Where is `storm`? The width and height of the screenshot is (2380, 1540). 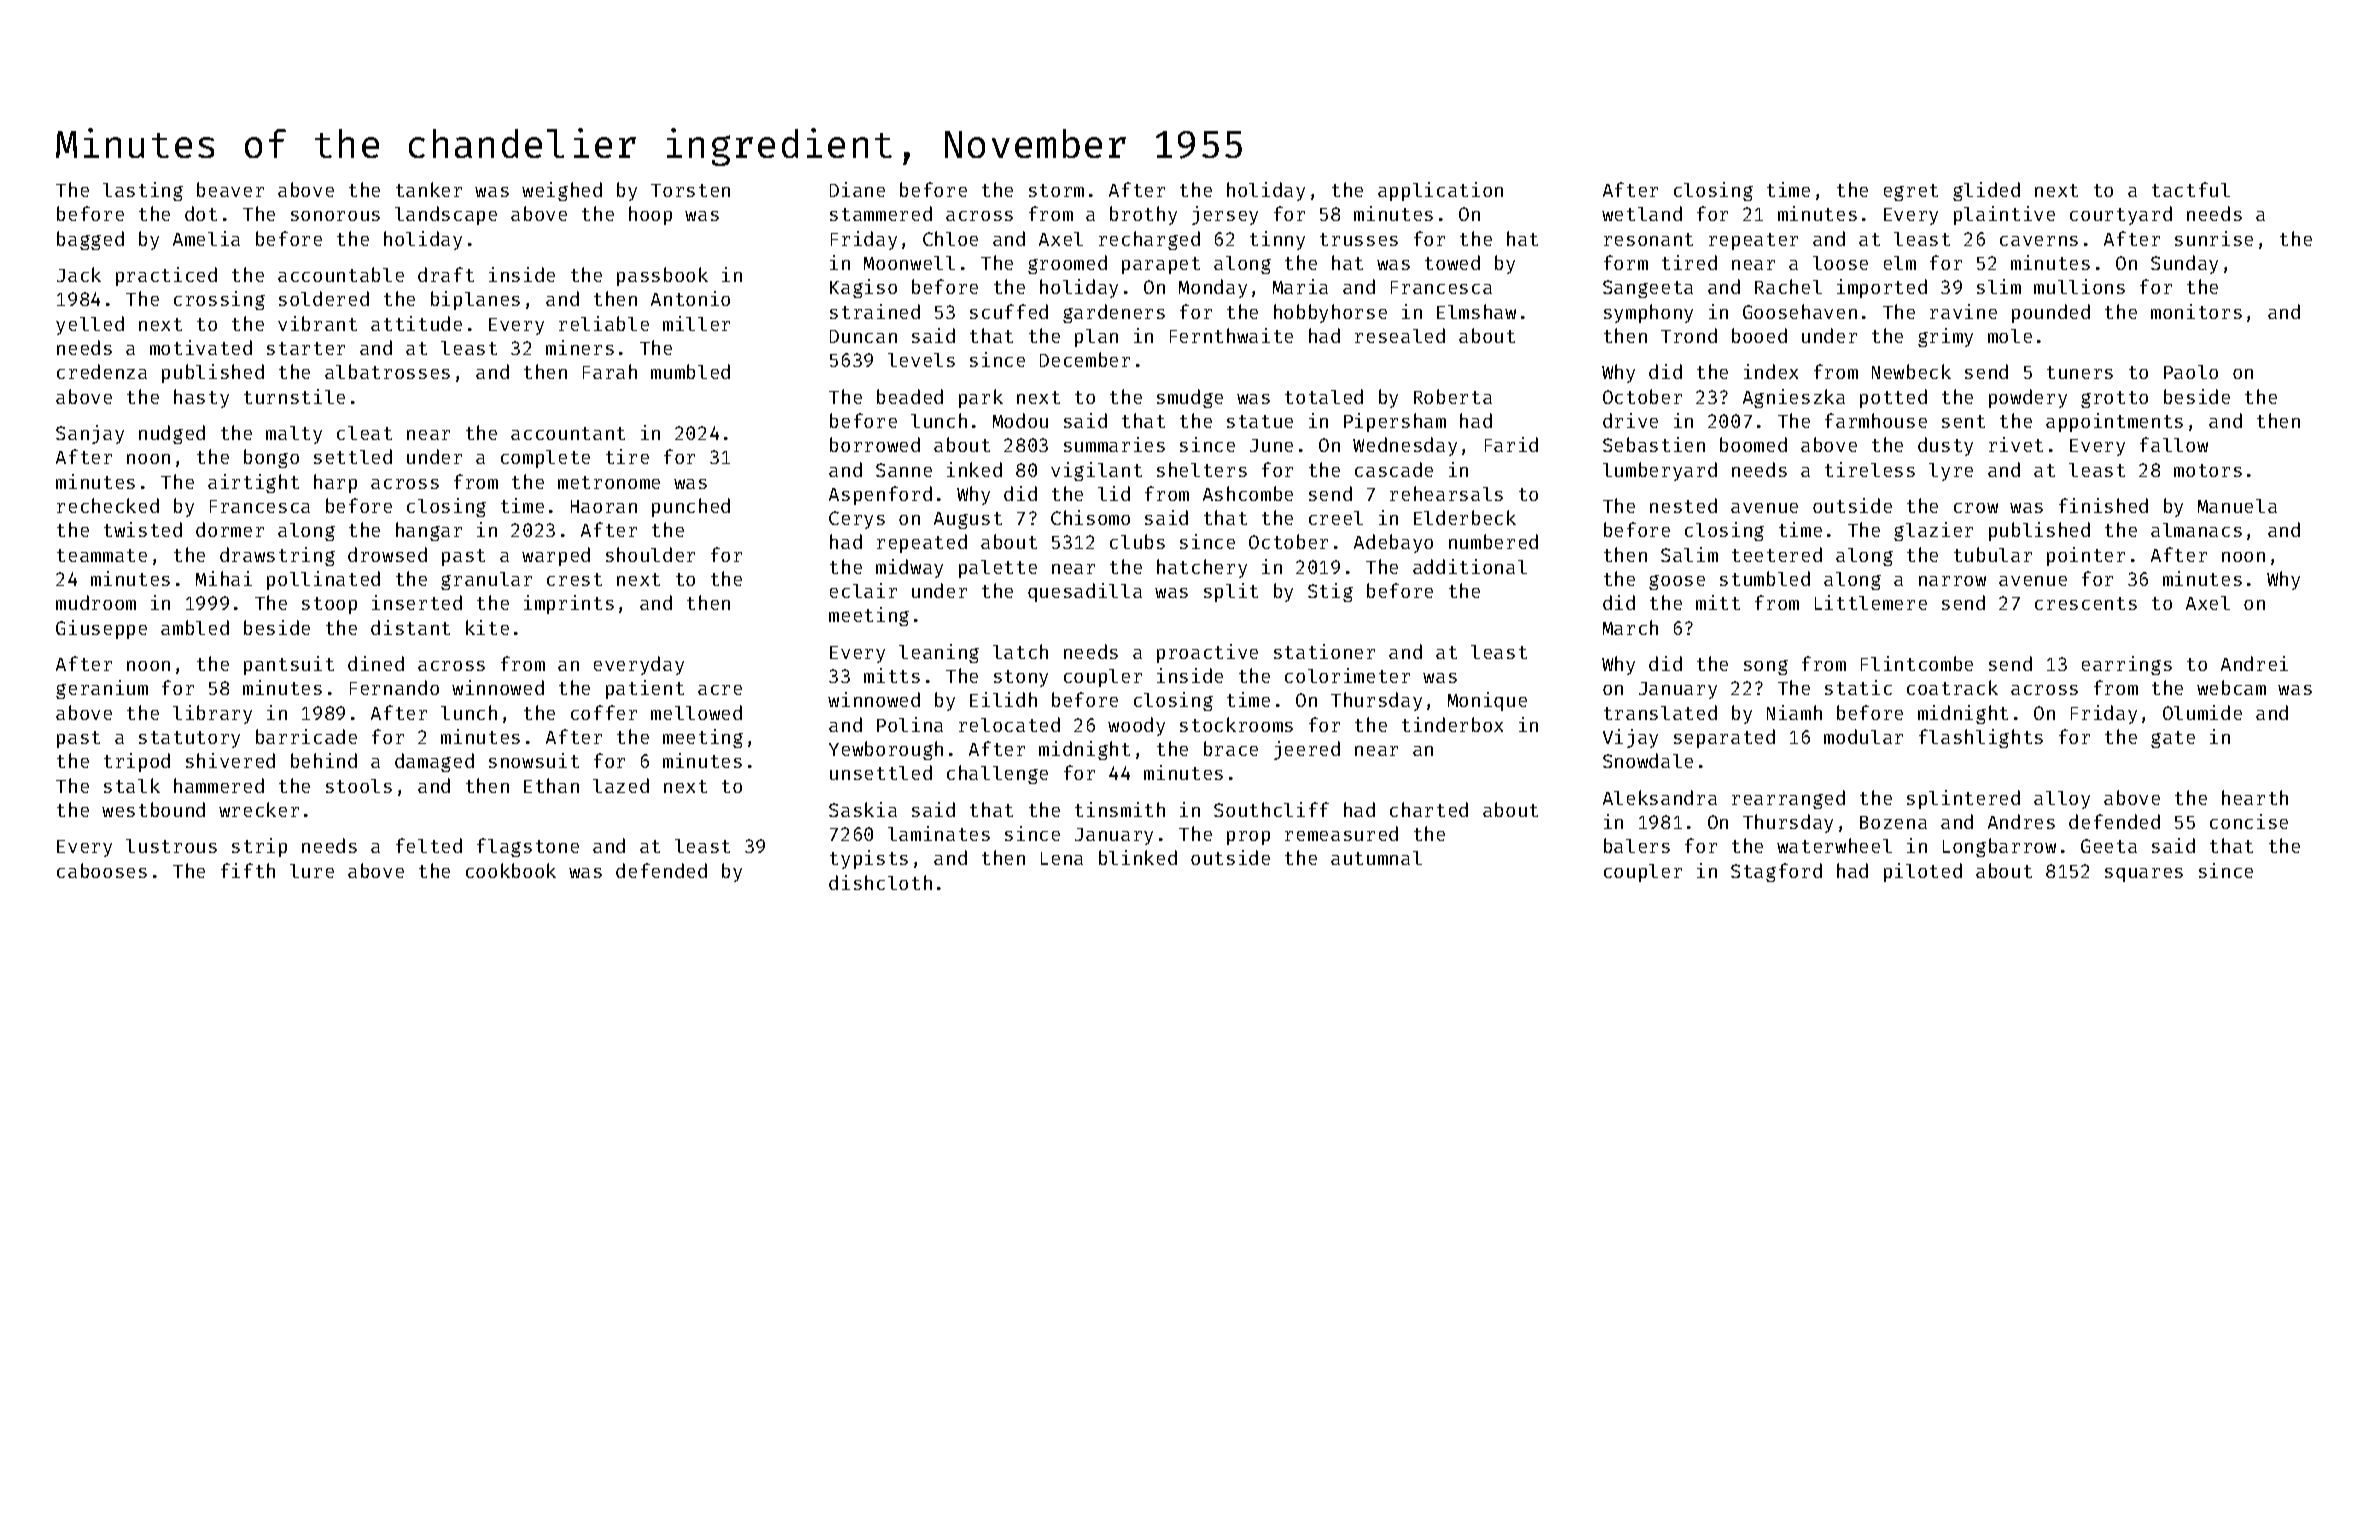 storm is located at coordinates (1056, 190).
